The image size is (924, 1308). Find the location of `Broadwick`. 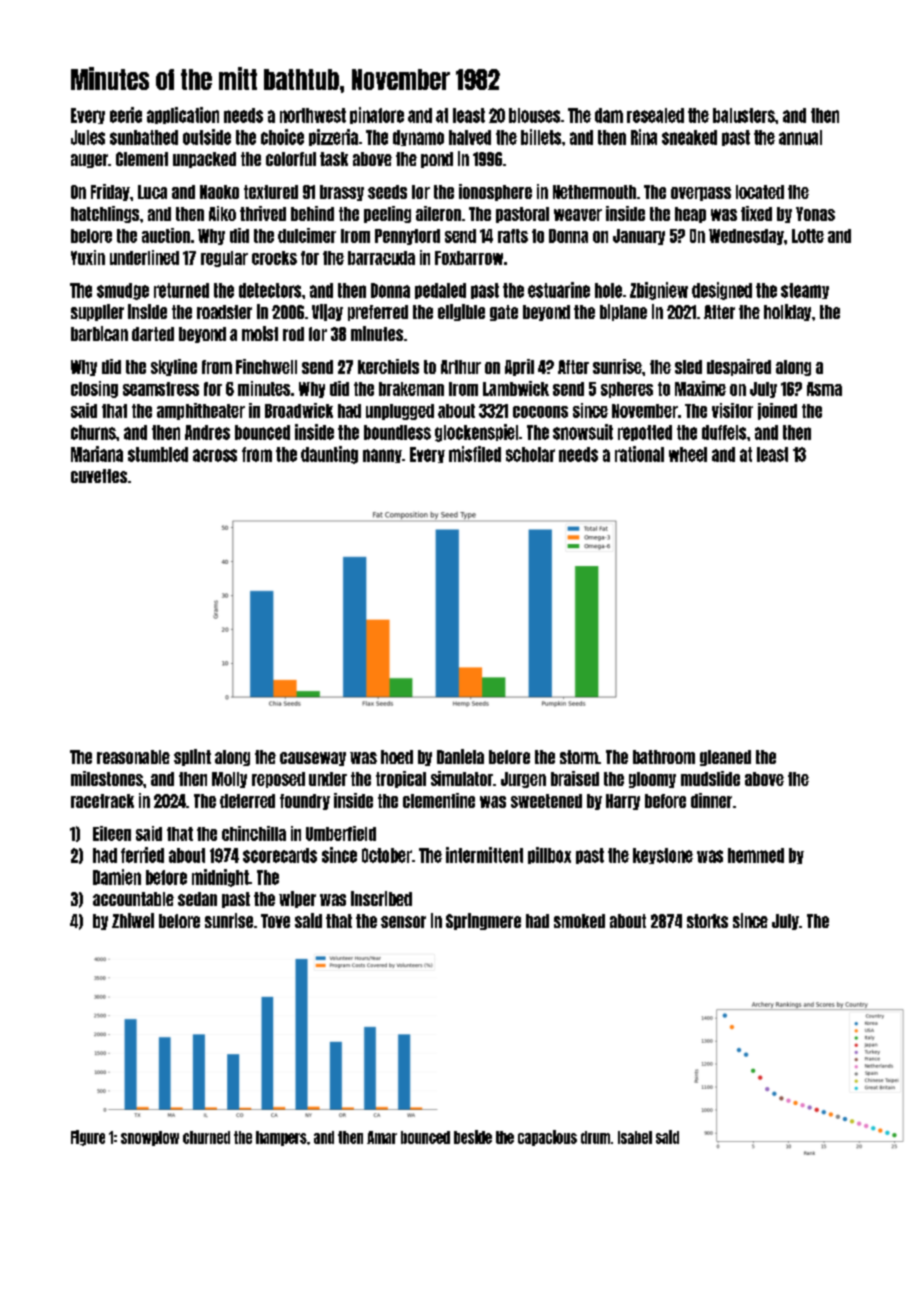

Broadwick is located at coordinates (299, 410).
